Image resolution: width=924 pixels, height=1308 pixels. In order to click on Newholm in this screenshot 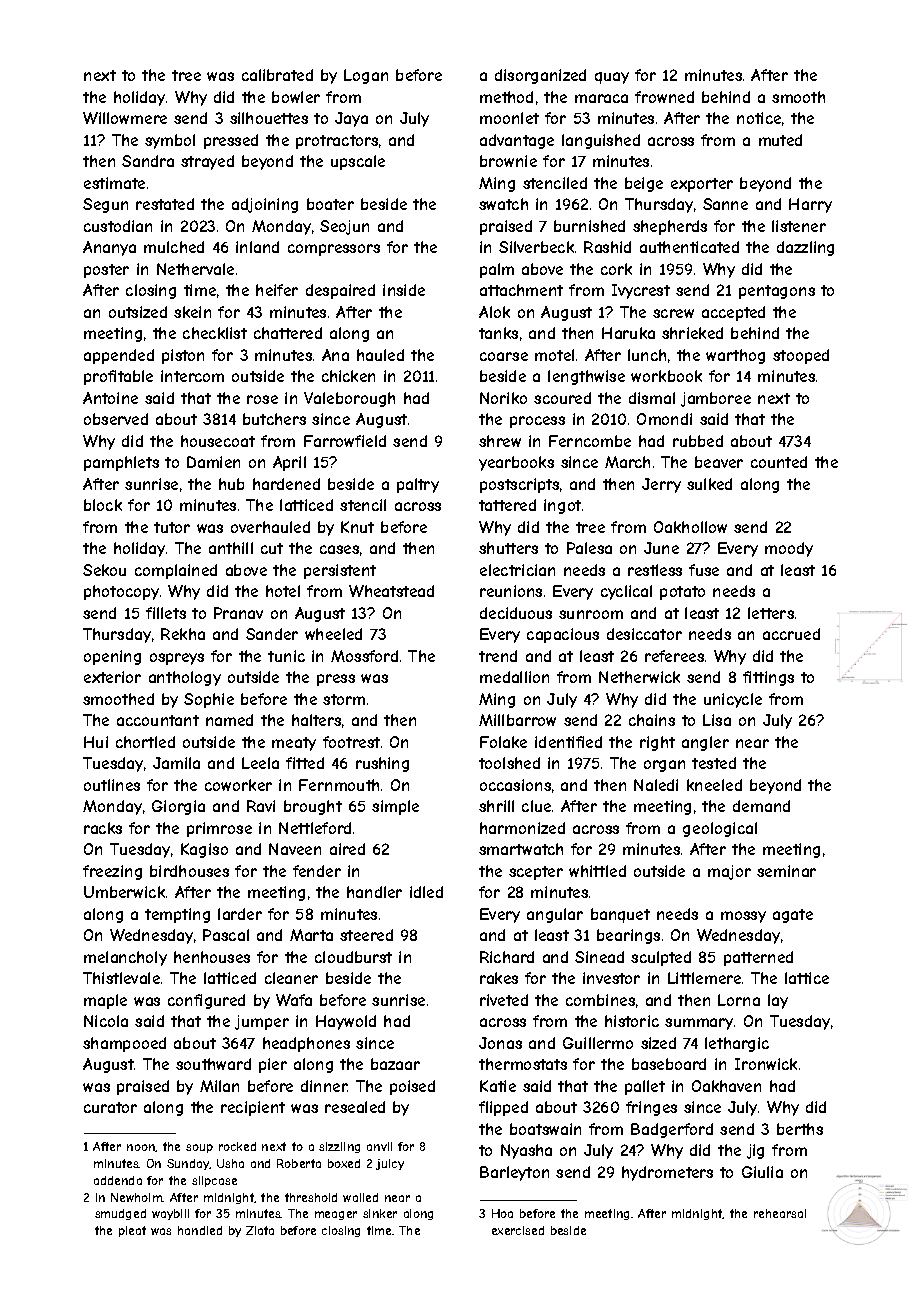, I will do `click(137, 1197)`.
